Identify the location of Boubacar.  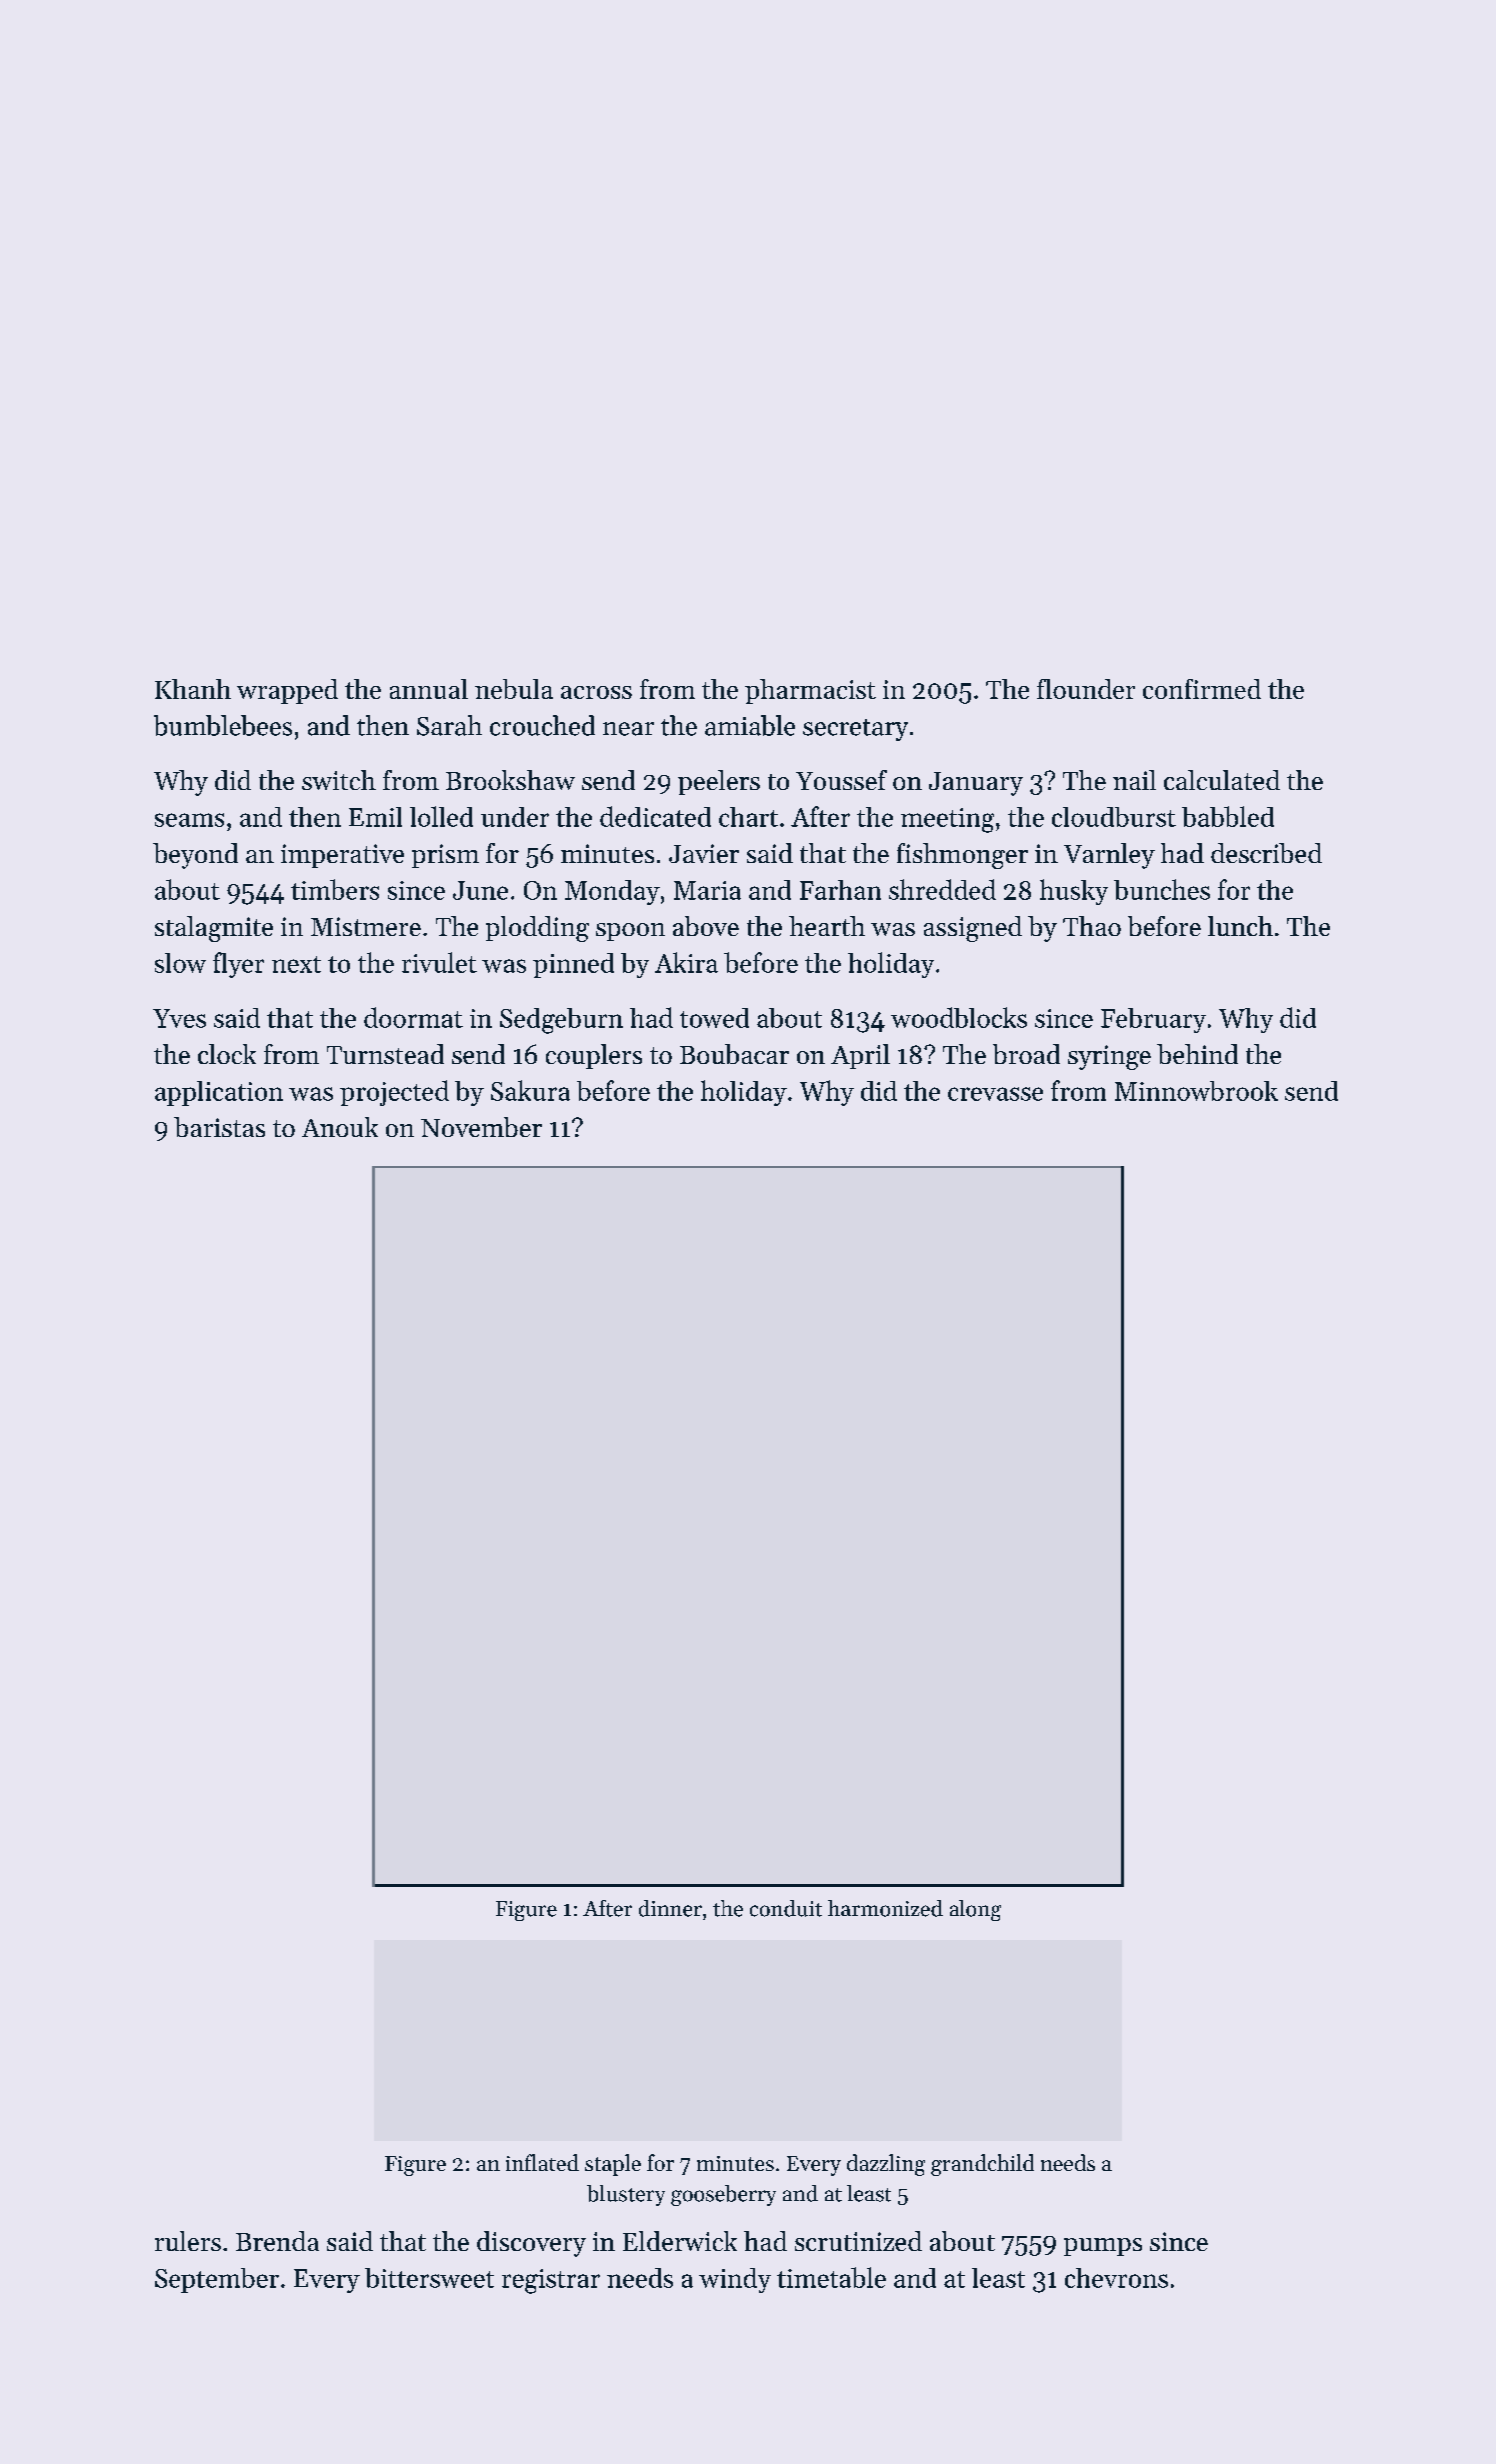
(734, 1054).
